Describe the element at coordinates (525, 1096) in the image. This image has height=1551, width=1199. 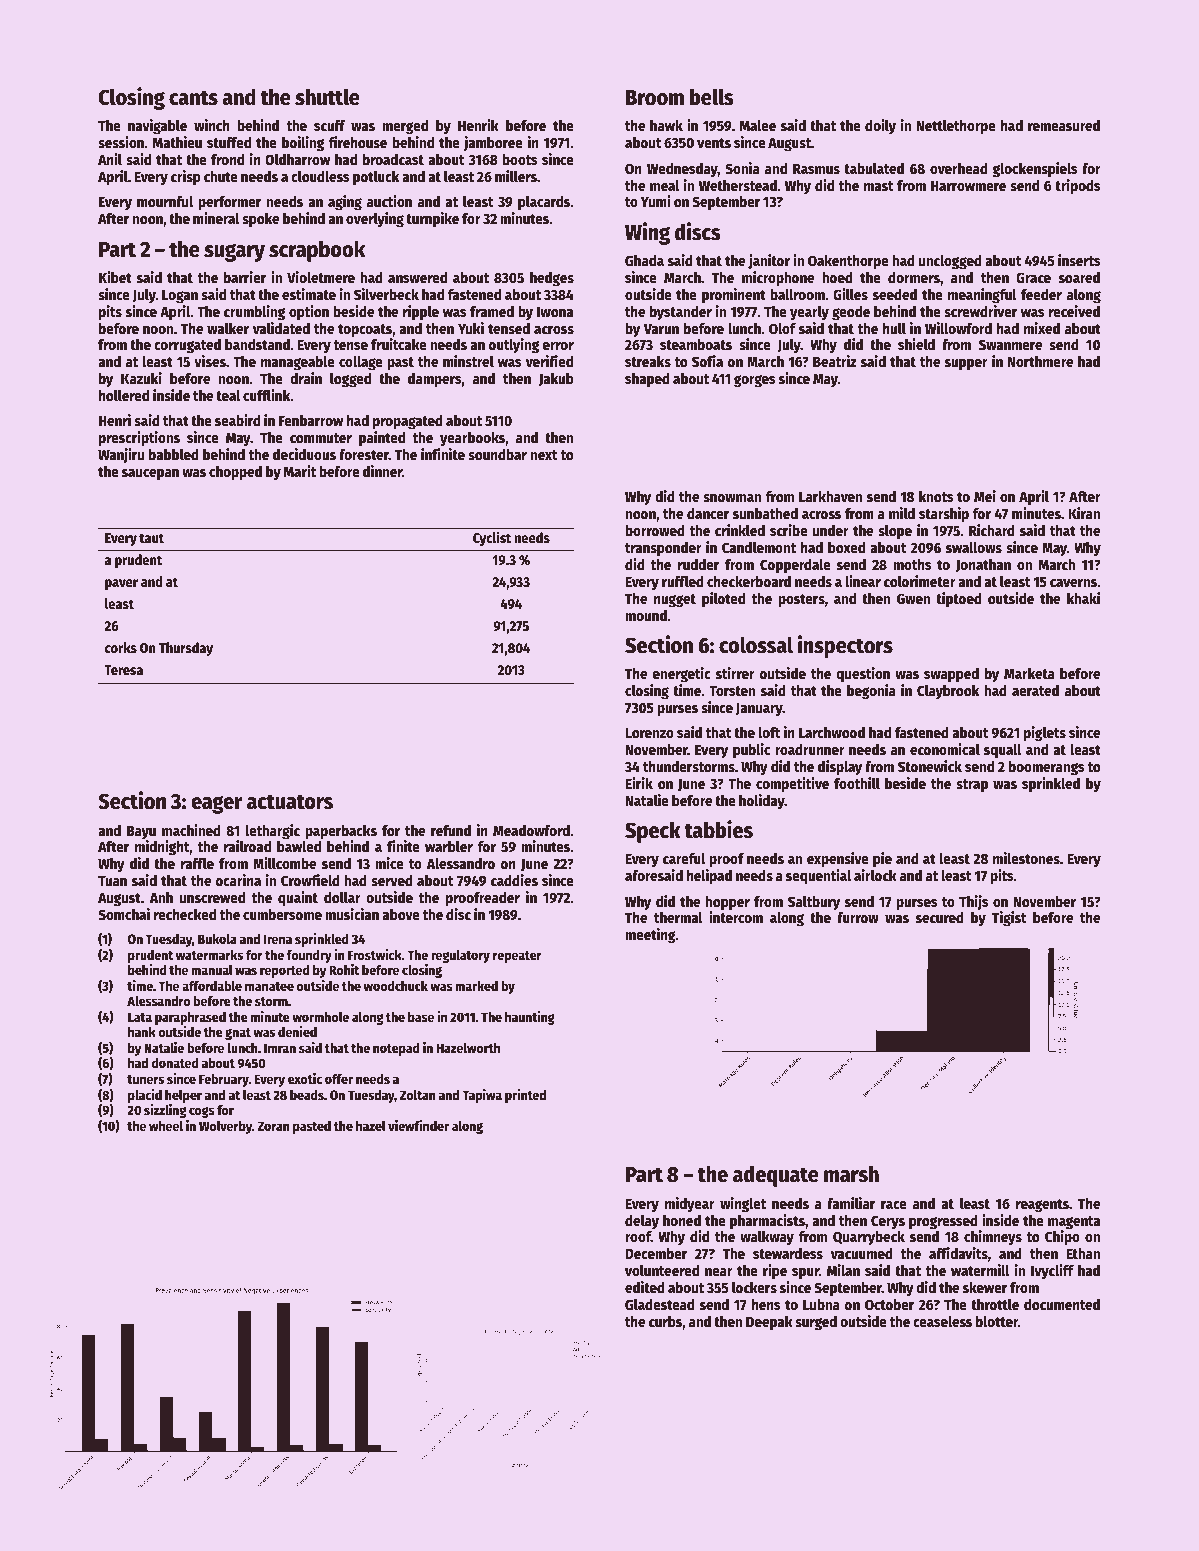
I see `printed` at that location.
